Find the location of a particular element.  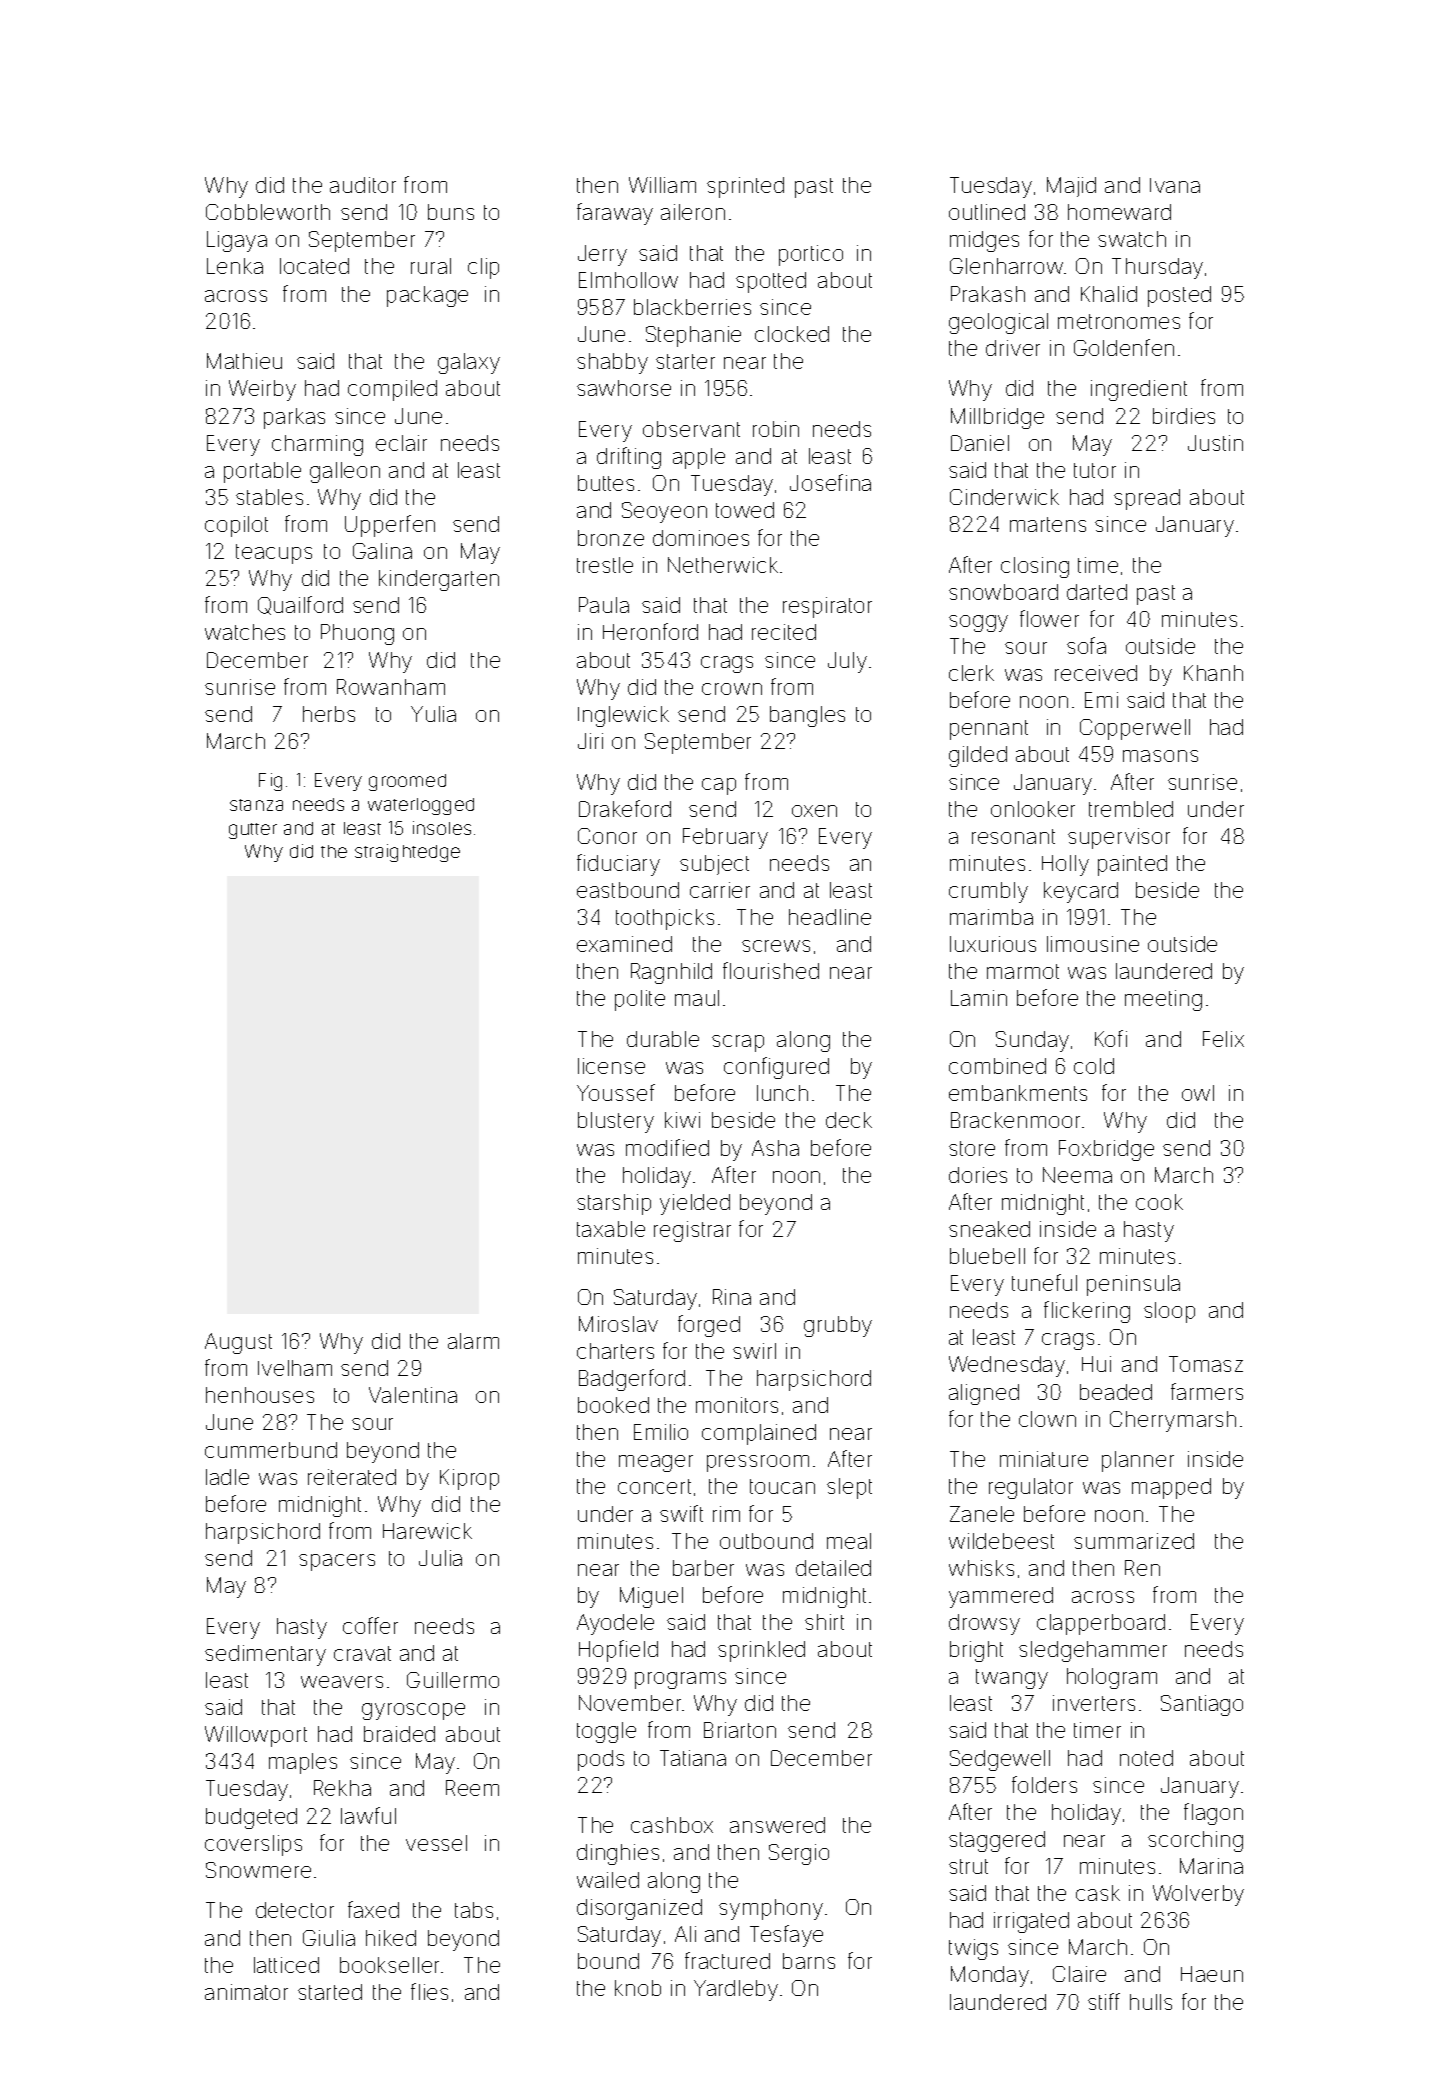

hiked is located at coordinates (391, 1938).
